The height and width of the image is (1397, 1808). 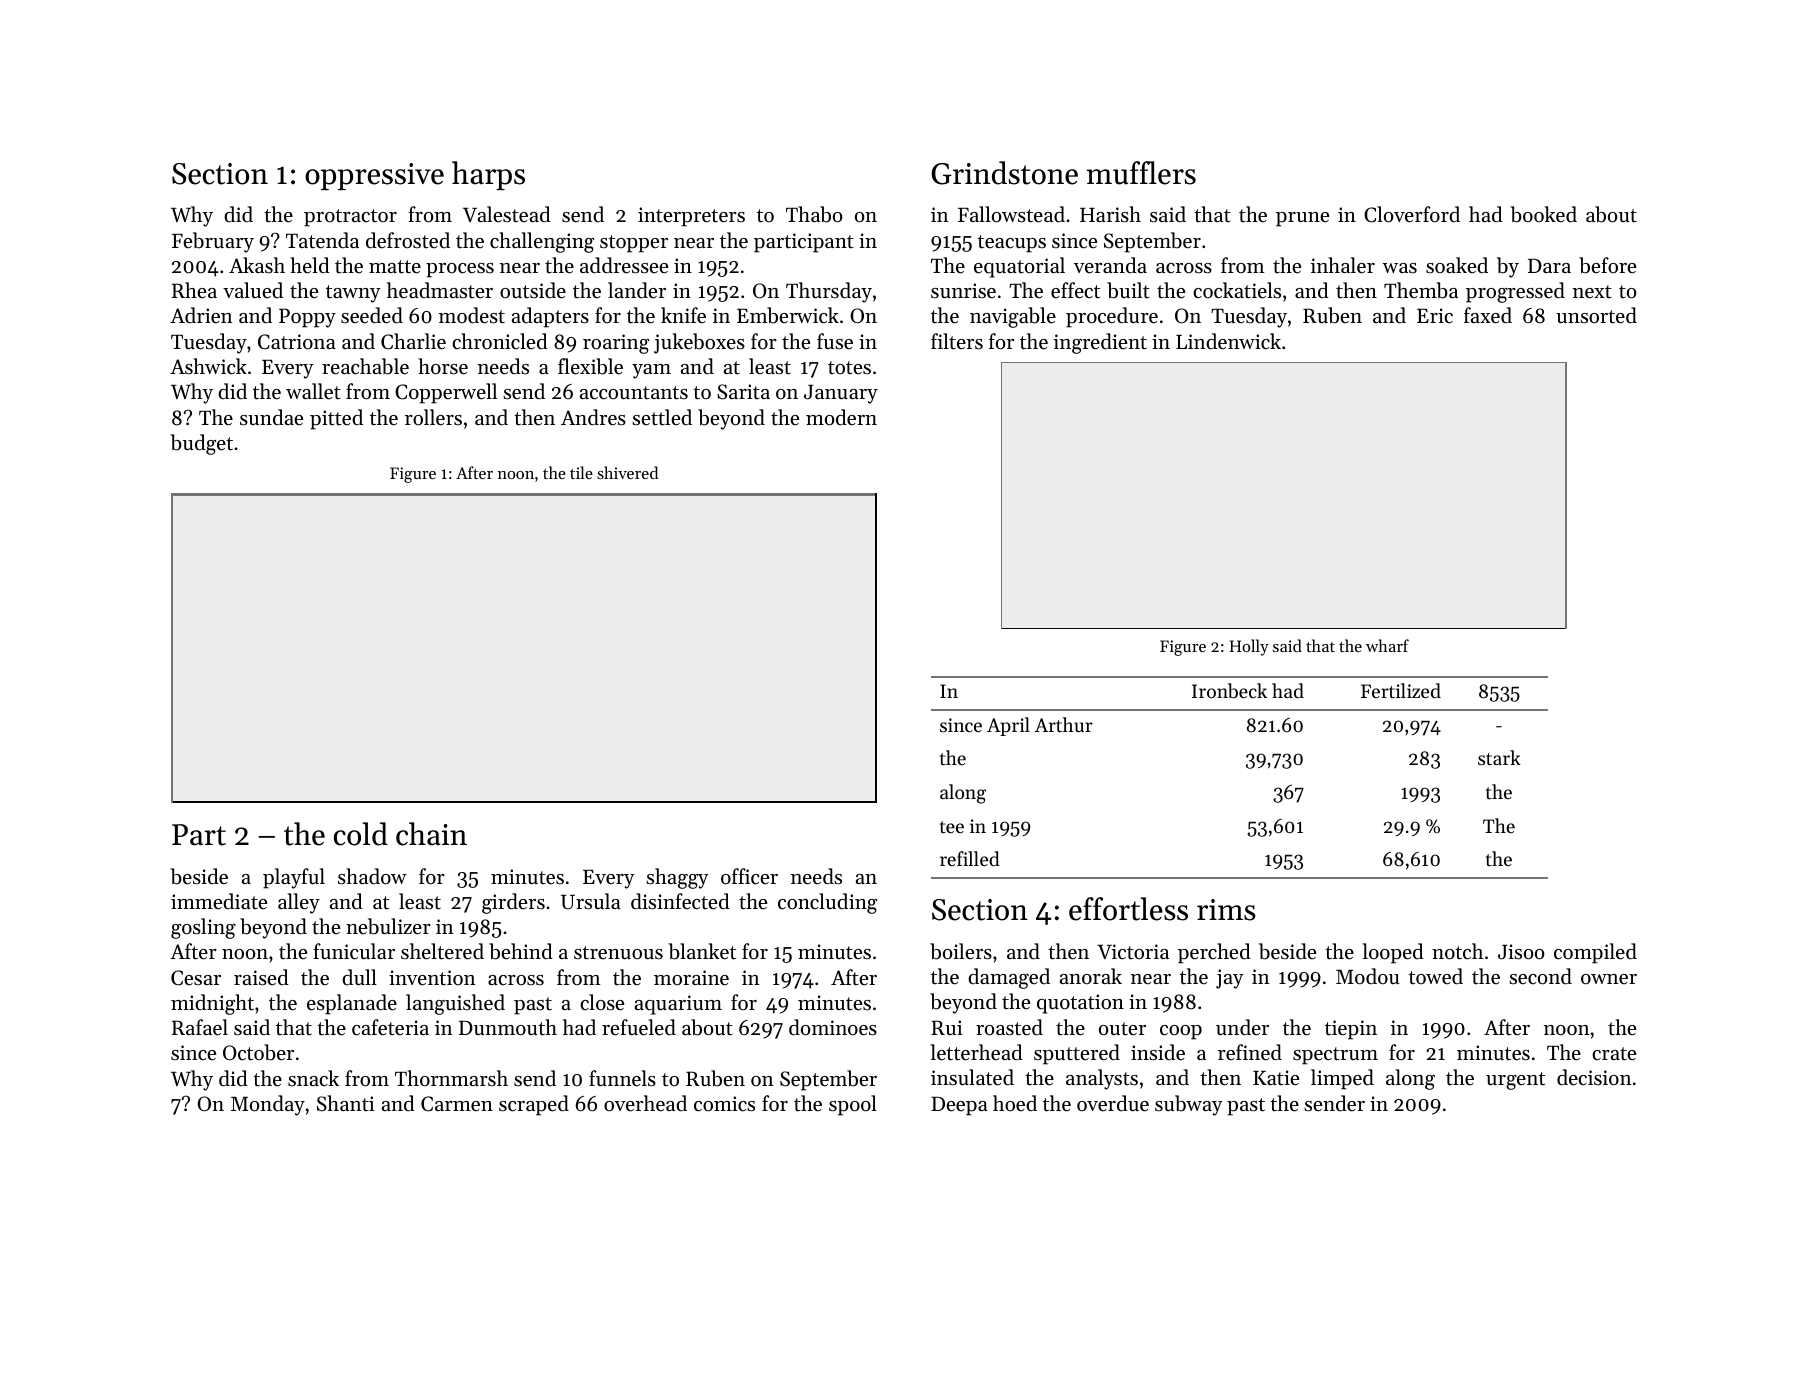 What do you see at coordinates (1342, 1079) in the image?
I see `limped` at bounding box center [1342, 1079].
